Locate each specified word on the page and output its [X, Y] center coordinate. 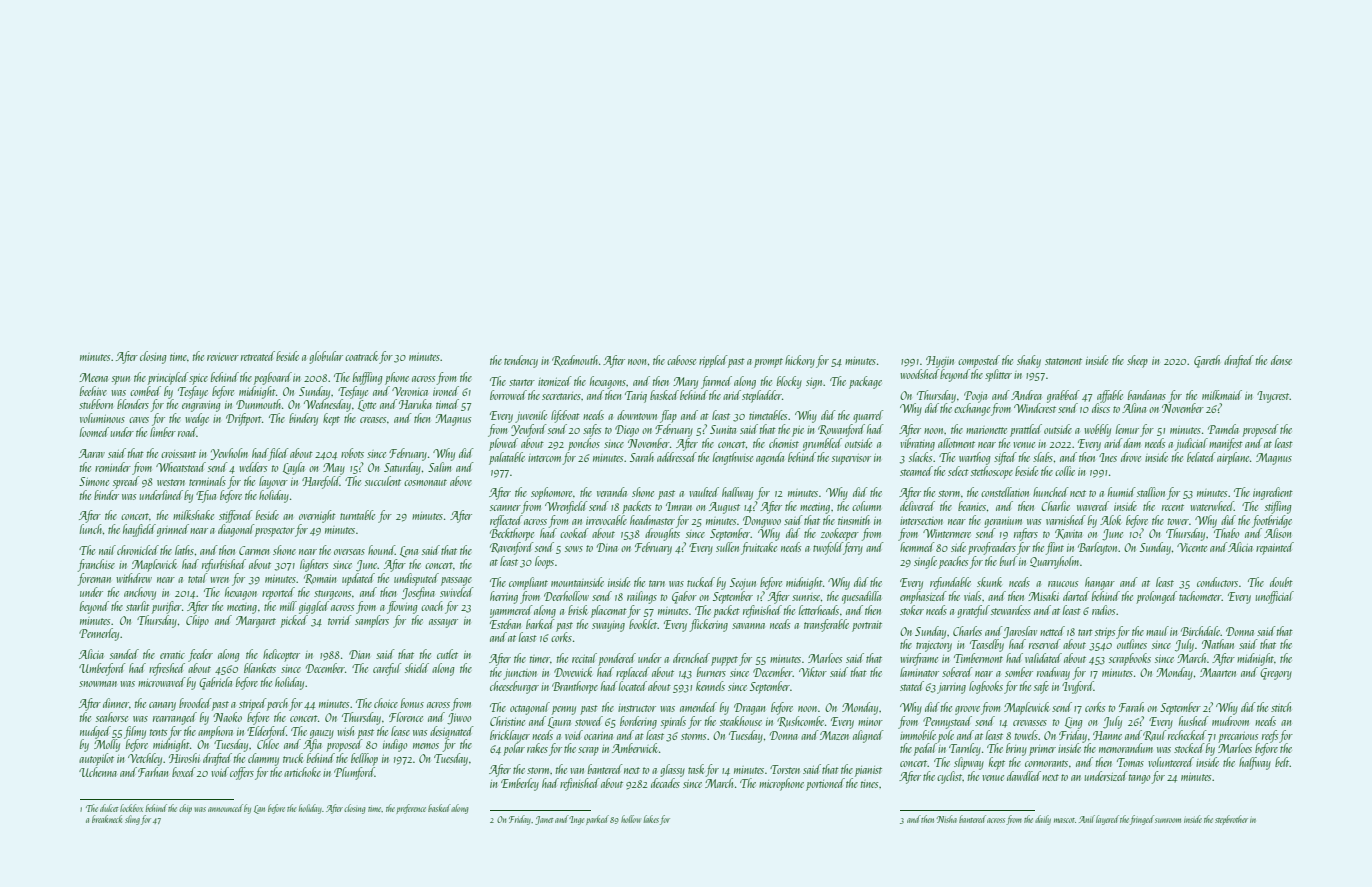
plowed [503, 444]
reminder [113, 467]
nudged [95, 732]
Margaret [256, 622]
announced [225, 808]
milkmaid [1222, 395]
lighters [314, 565]
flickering [709, 625]
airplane [1233, 458]
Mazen [834, 735]
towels [1026, 735]
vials [972, 596]
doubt [1281, 582]
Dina [607, 547]
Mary [685, 383]
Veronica [410, 391]
